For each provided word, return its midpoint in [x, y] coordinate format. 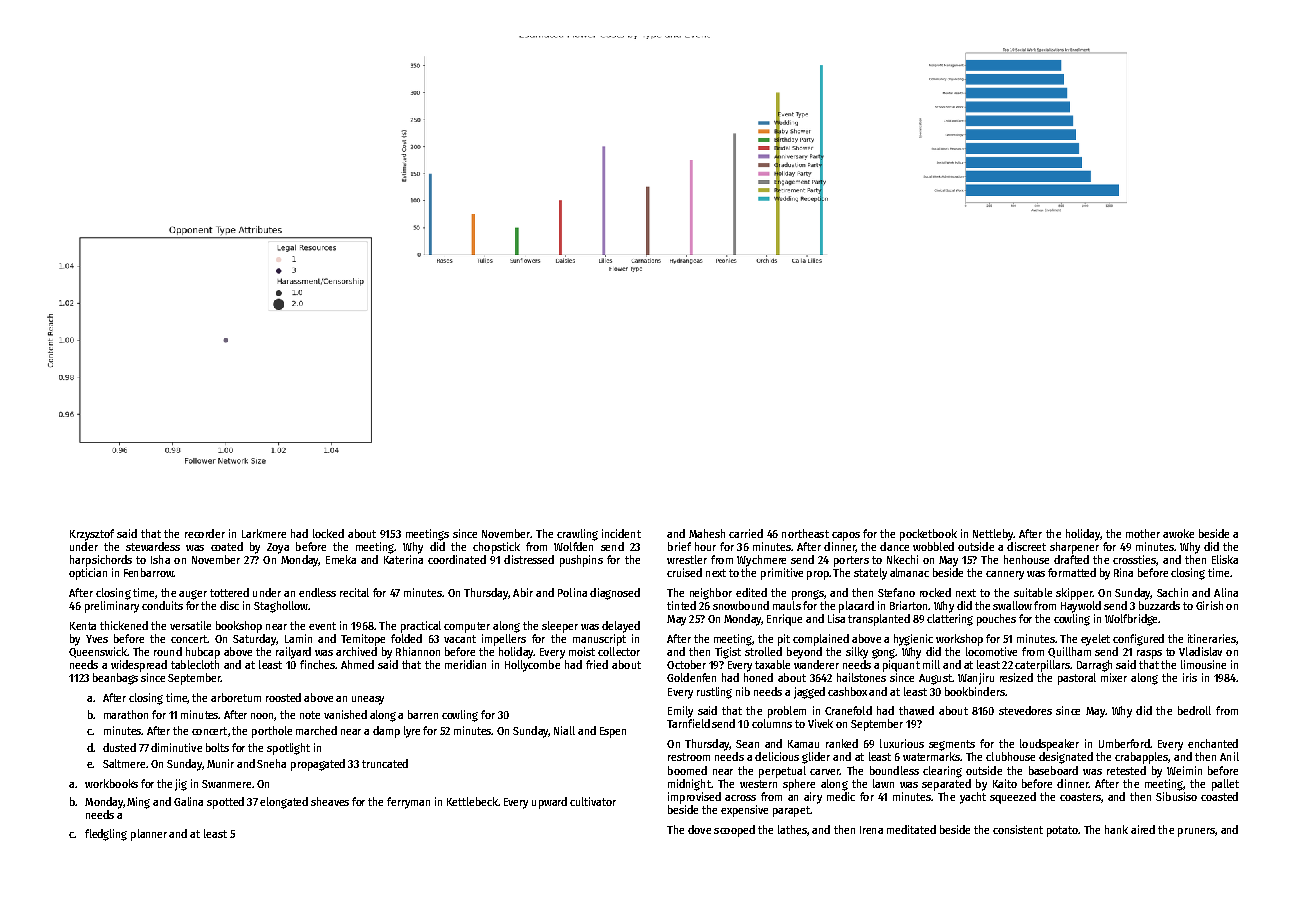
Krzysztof [92, 535]
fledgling [106, 835]
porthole [272, 732]
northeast [805, 533]
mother [1143, 533]
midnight [689, 785]
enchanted [1213, 743]
